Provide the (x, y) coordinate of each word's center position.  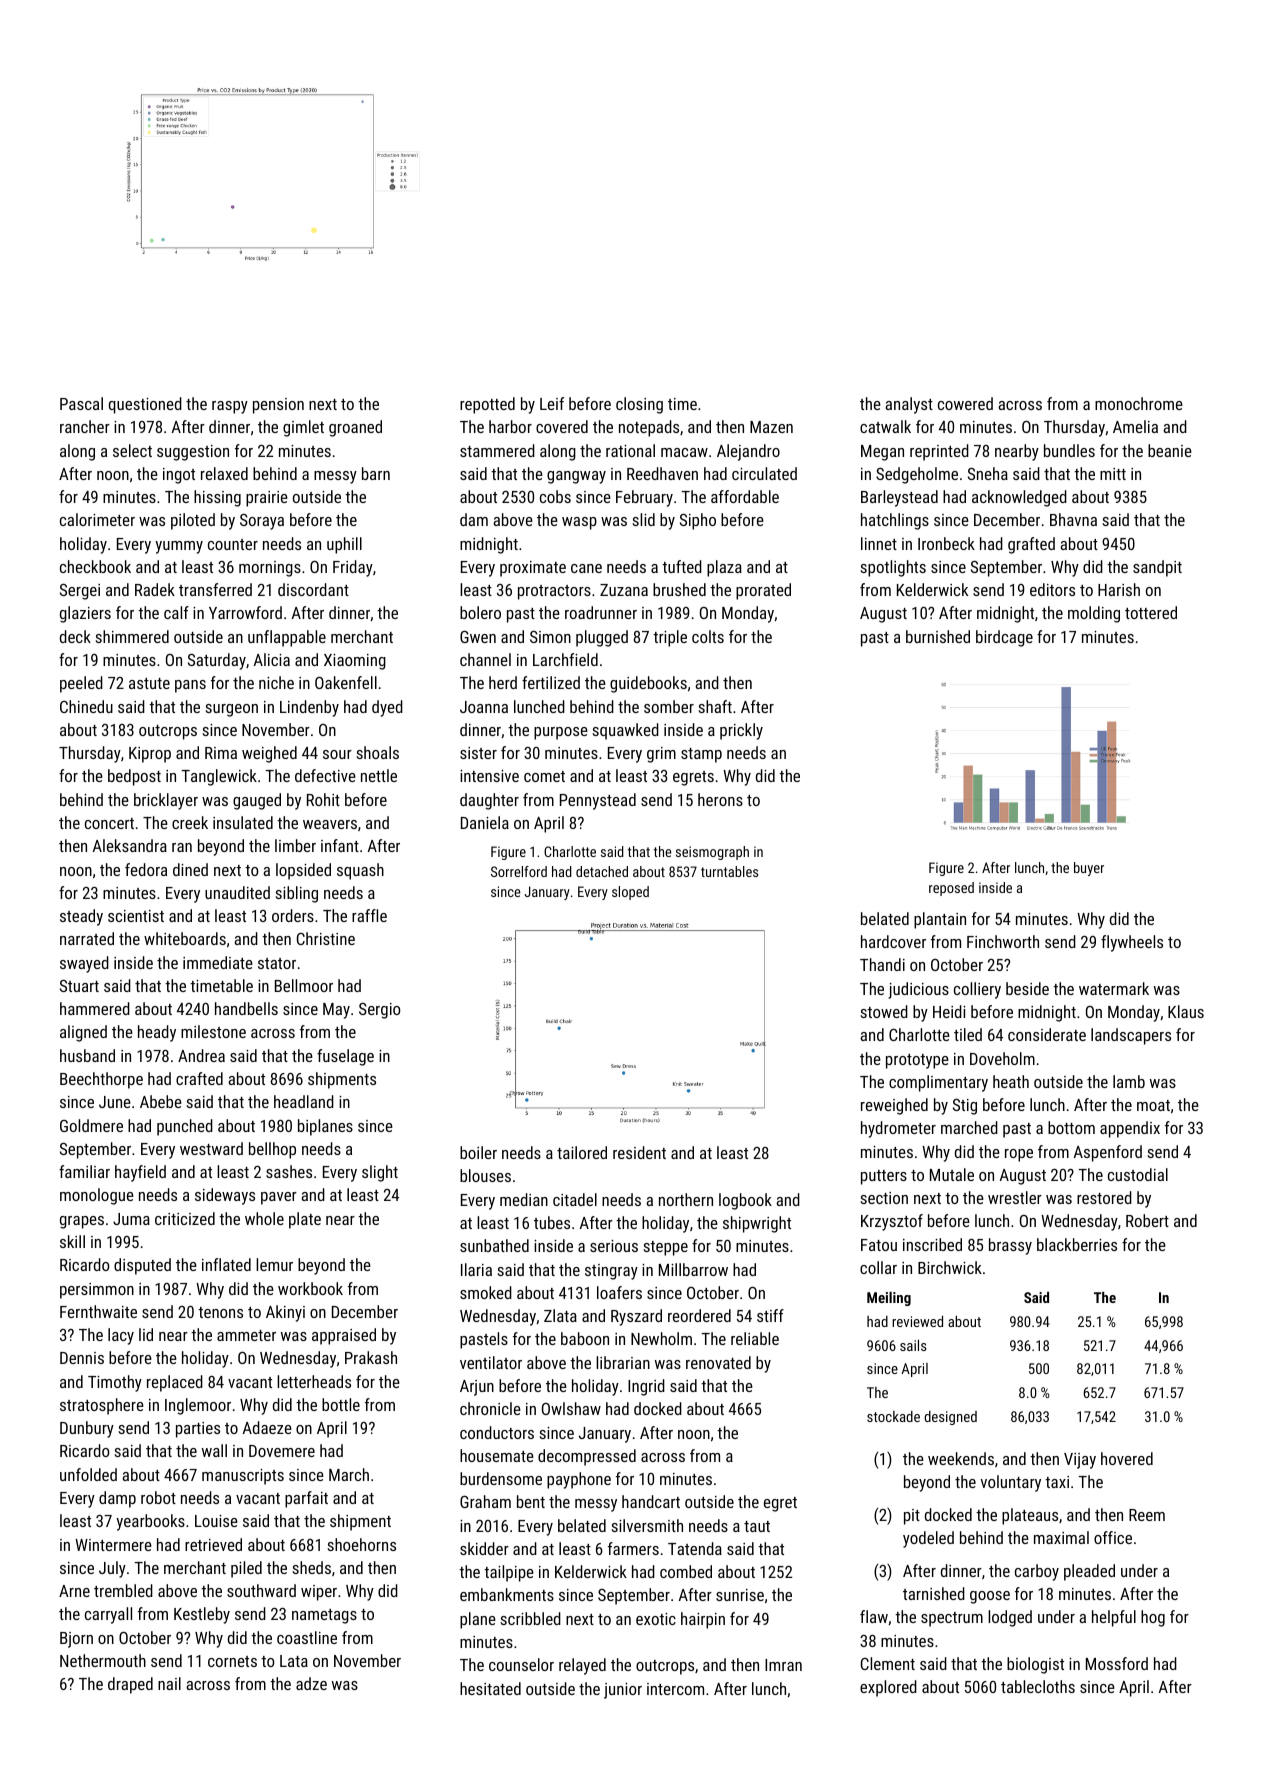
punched (185, 1127)
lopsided (303, 871)
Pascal (81, 403)
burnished (938, 636)
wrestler (1015, 1197)
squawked (625, 731)
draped (130, 1685)
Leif (552, 403)
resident (639, 1152)
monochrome (1139, 403)
